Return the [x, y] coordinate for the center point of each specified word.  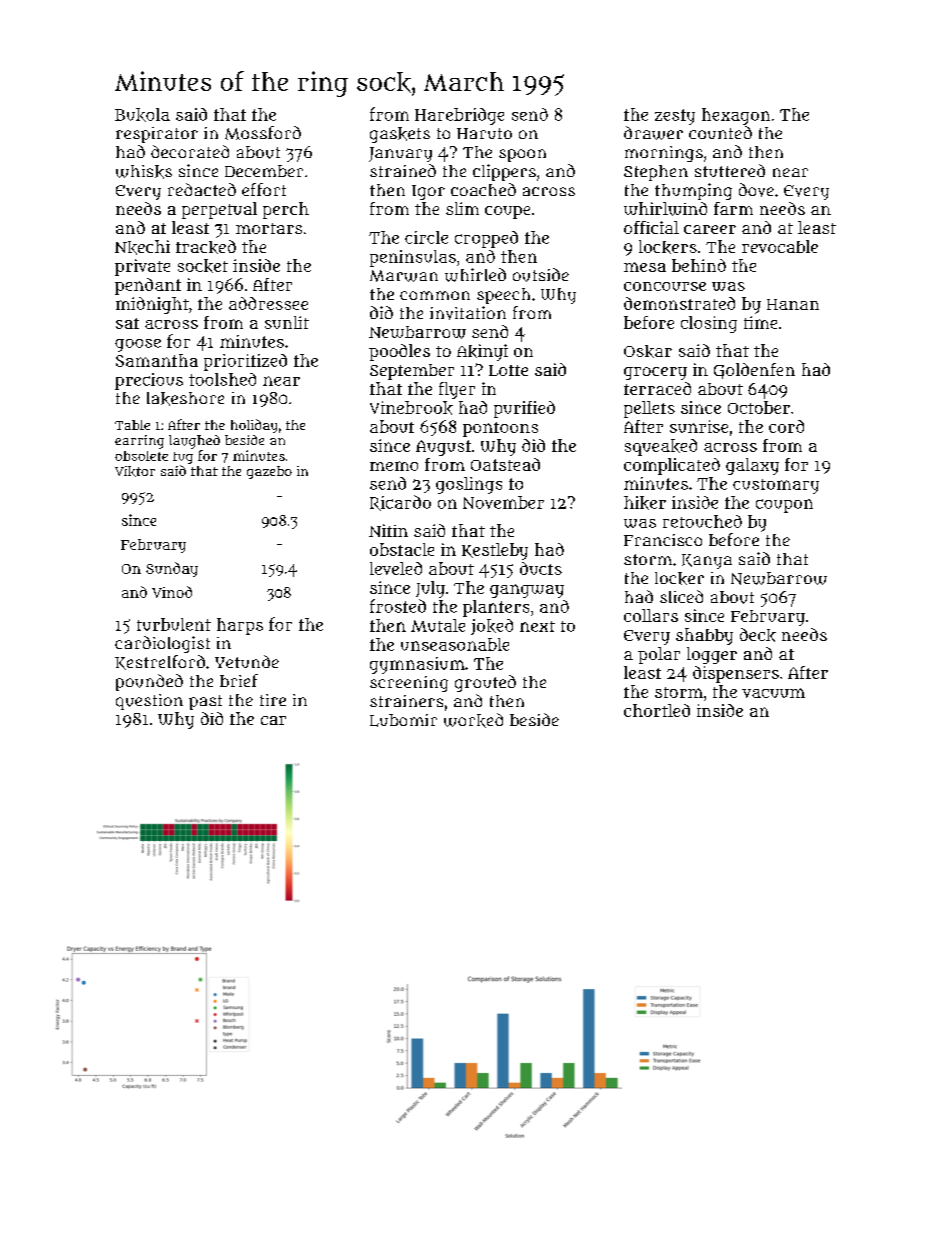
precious [149, 381]
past [205, 702]
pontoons [500, 429]
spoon [522, 155]
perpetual [219, 210]
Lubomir [403, 720]
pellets [649, 409]
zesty [675, 117]
